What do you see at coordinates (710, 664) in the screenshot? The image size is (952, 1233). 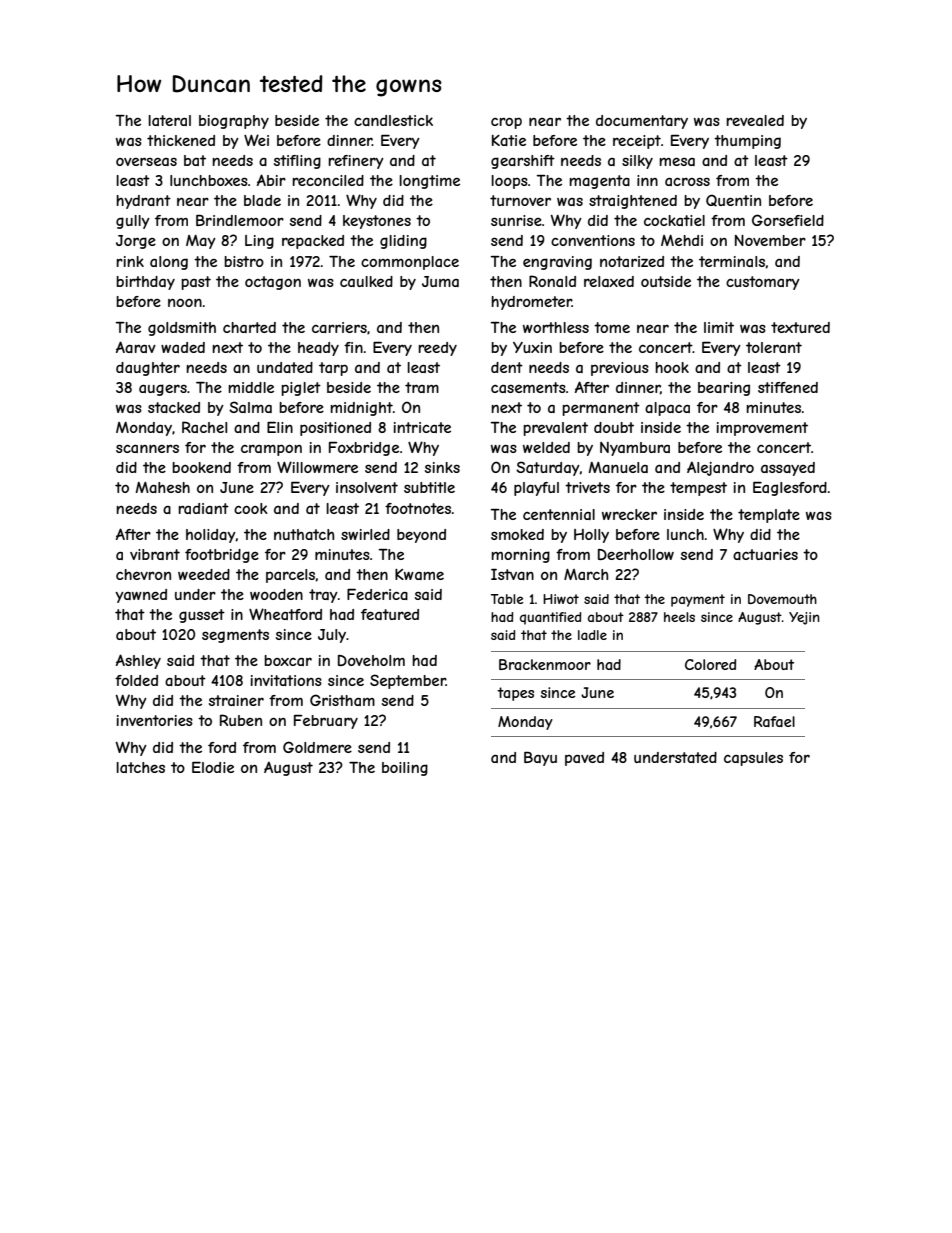 I see `Colored` at bounding box center [710, 664].
